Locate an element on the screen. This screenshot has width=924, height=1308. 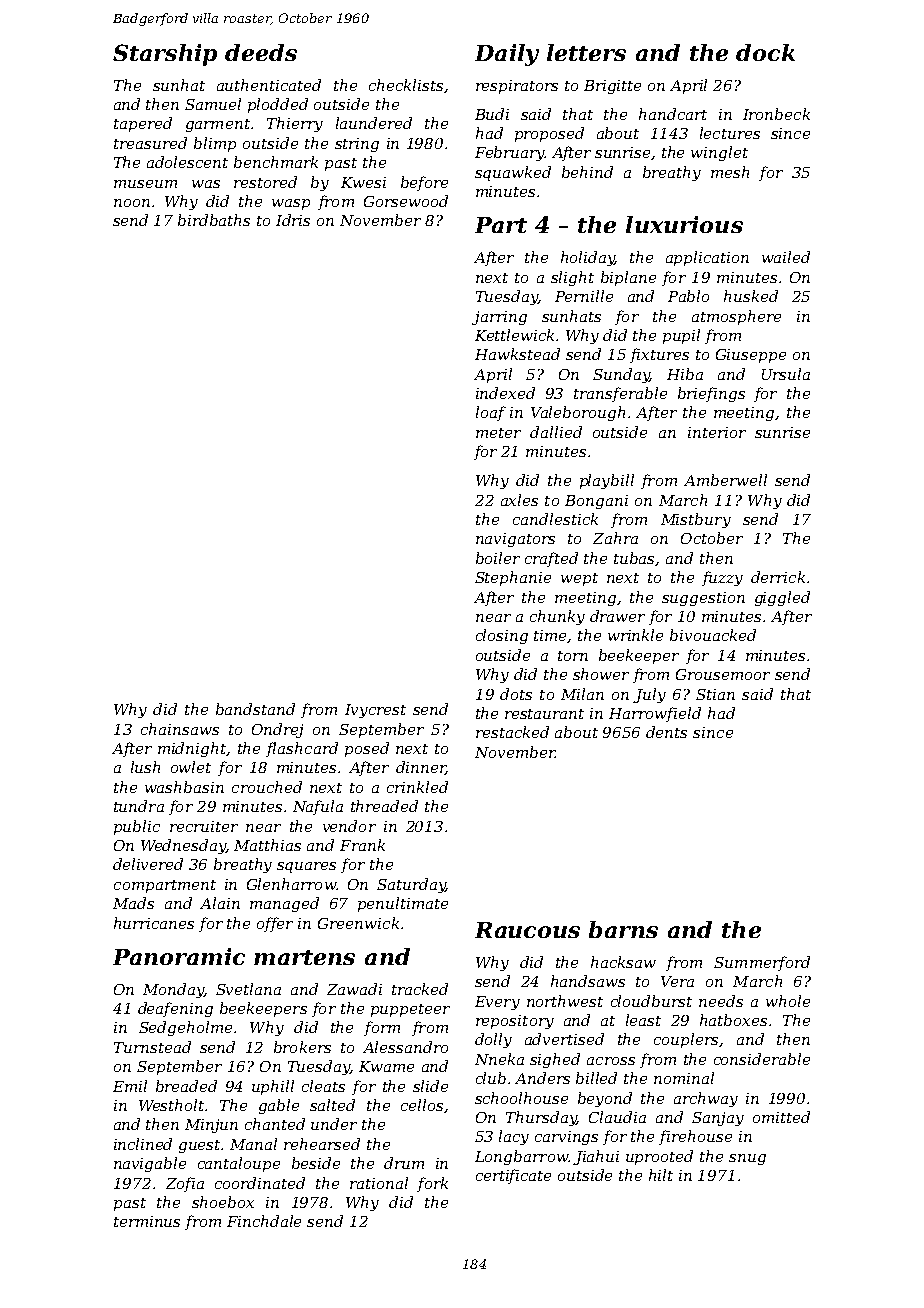
checklists is located at coordinates (406, 85).
